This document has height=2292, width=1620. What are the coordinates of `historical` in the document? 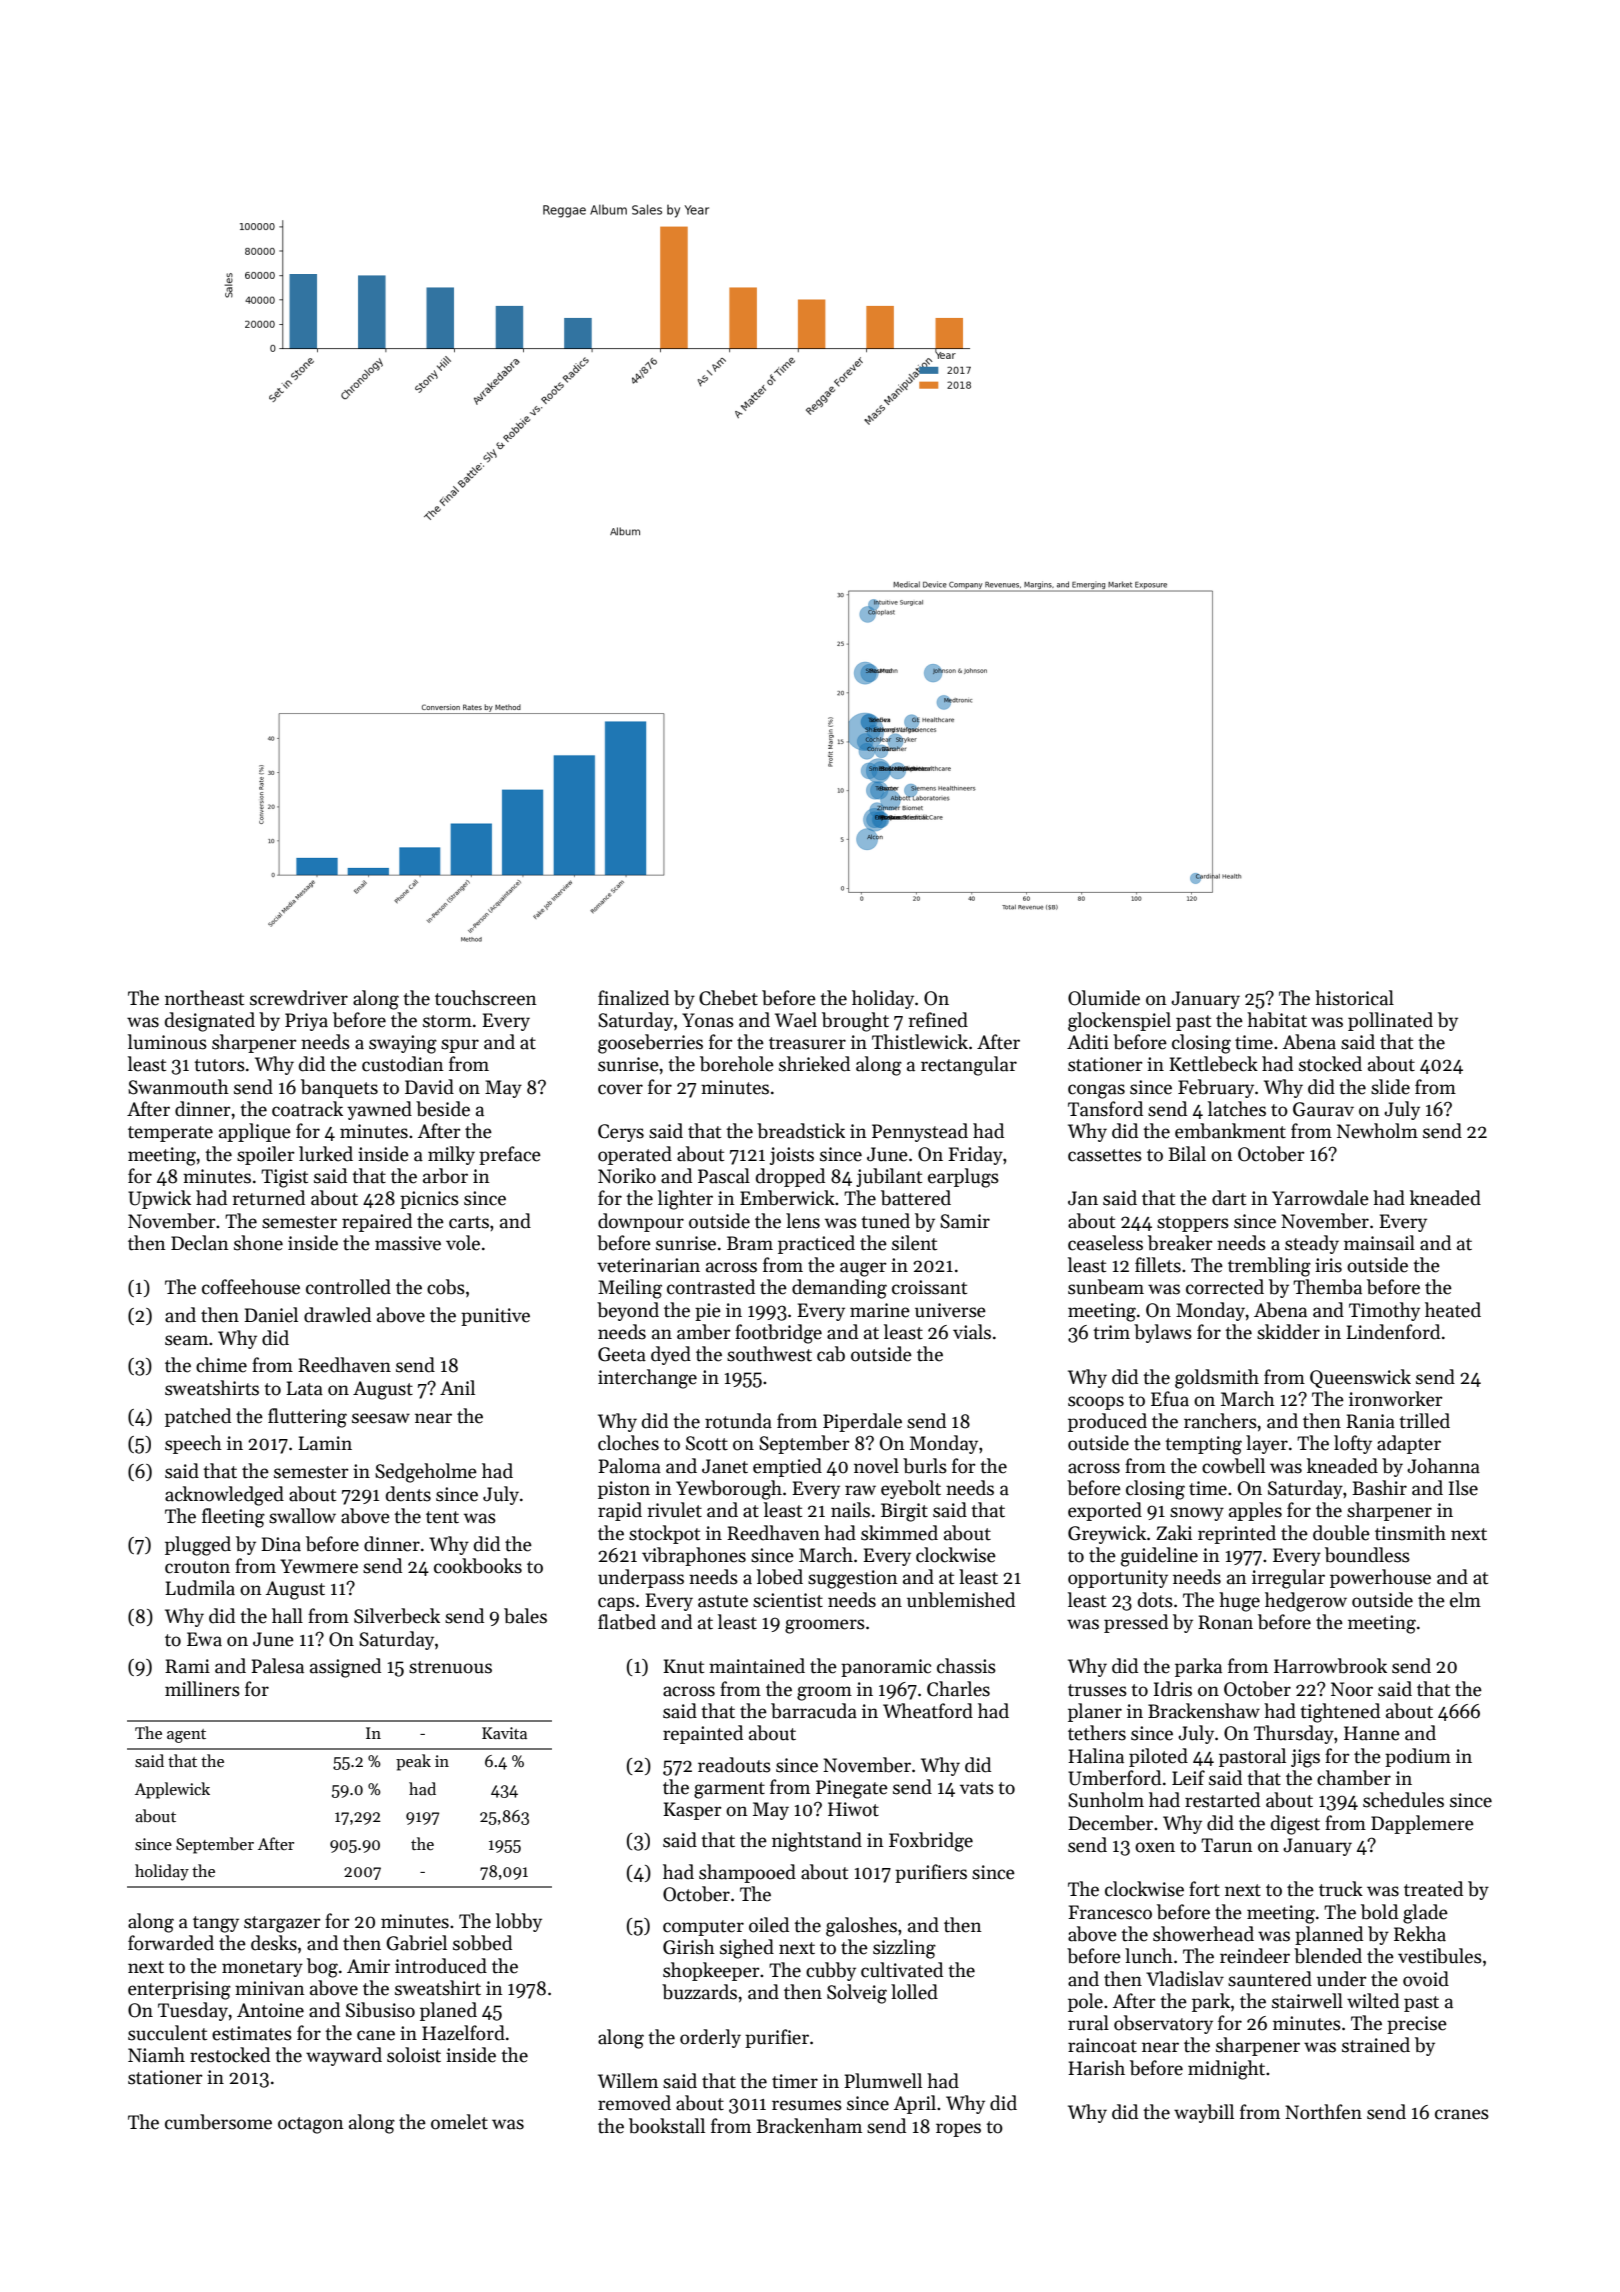 It's located at (1354, 998).
